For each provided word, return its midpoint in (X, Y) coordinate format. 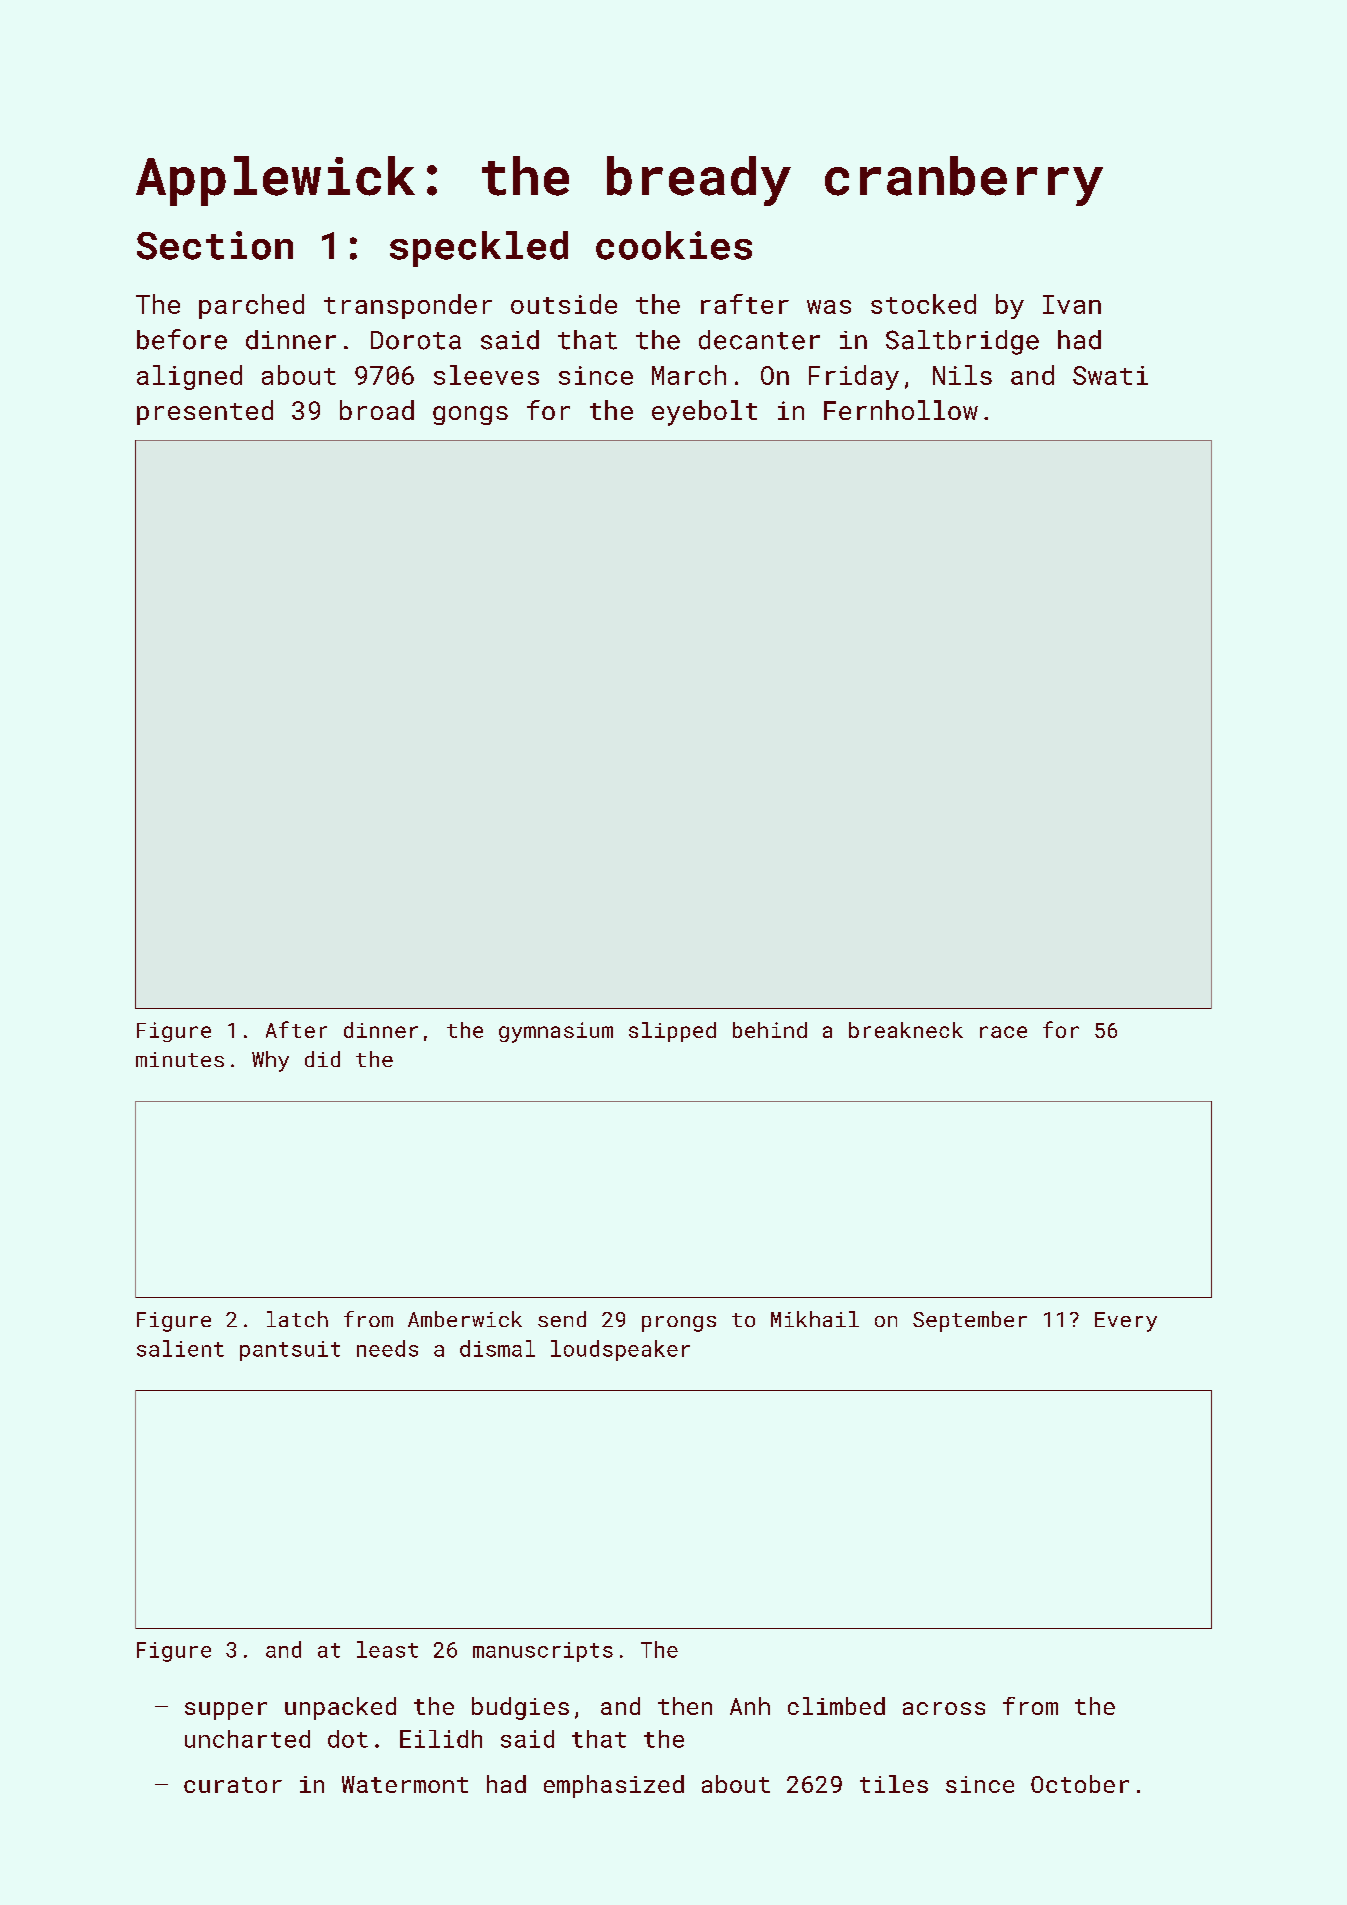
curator (233, 1785)
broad (377, 410)
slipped (672, 1032)
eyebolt (704, 413)
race (1003, 1032)
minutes (180, 1059)
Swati (1110, 375)
